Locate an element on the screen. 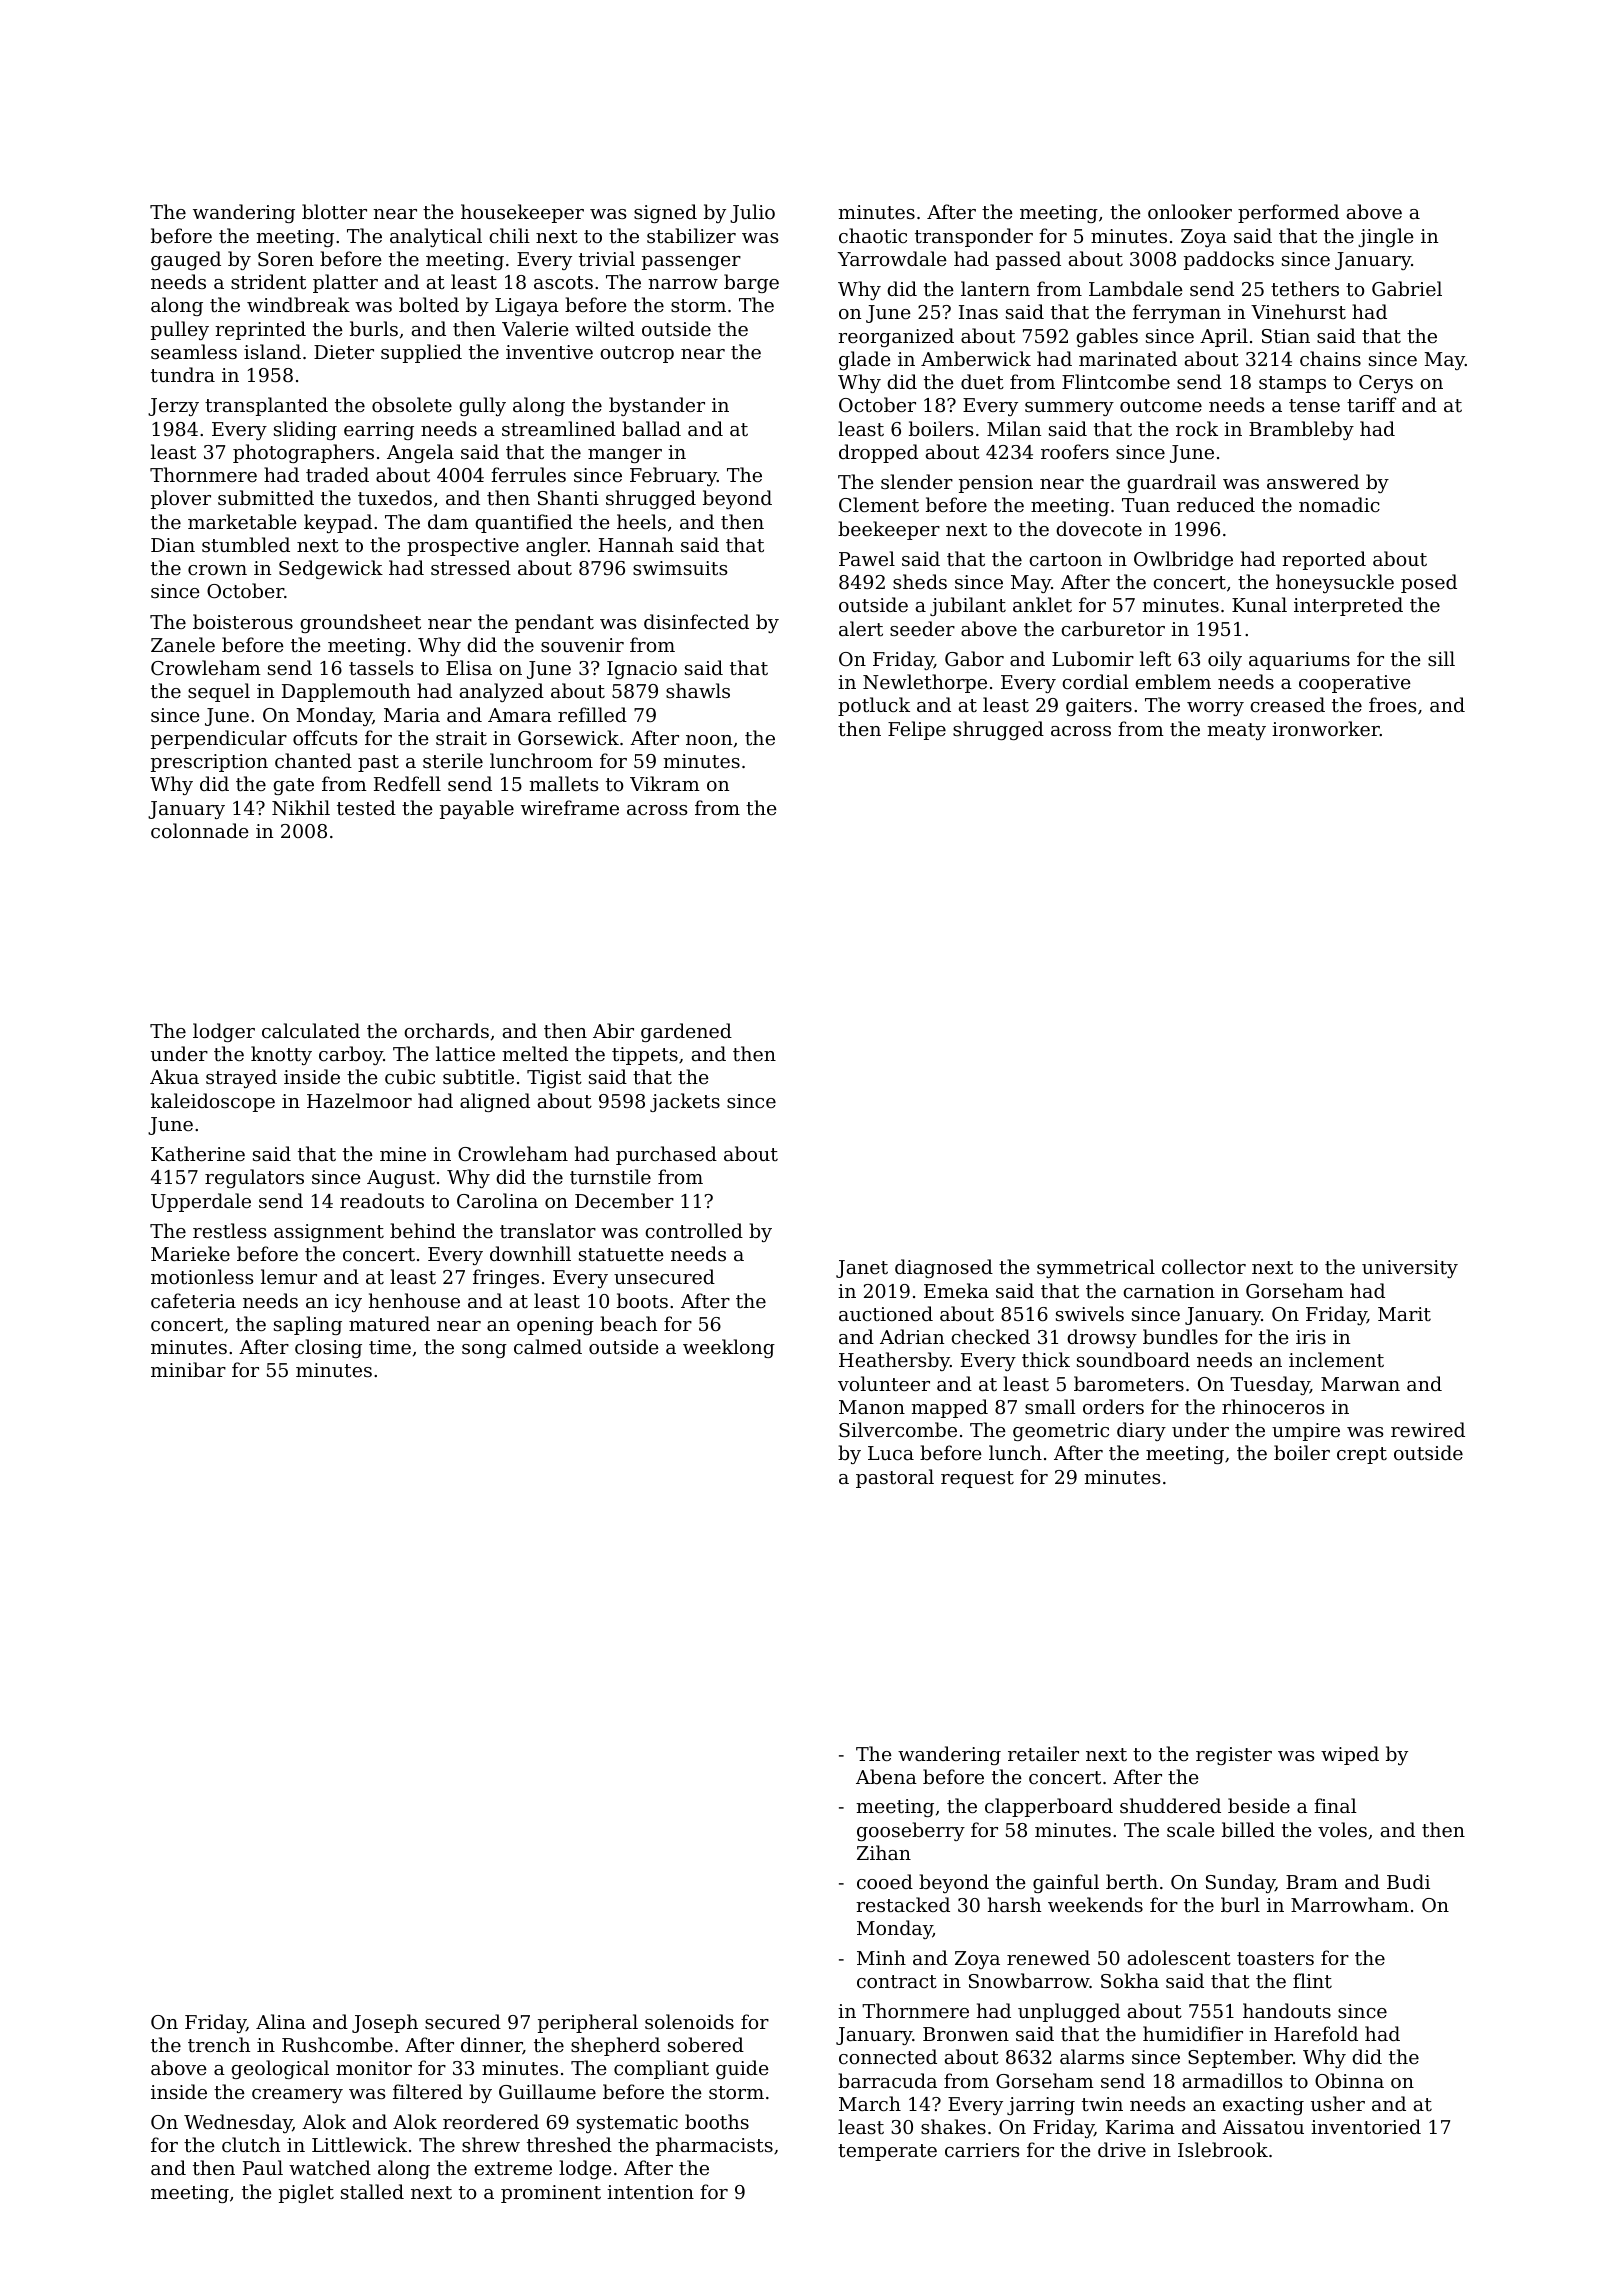 This screenshot has height=2292, width=1620. Abena is located at coordinates (886, 1776).
